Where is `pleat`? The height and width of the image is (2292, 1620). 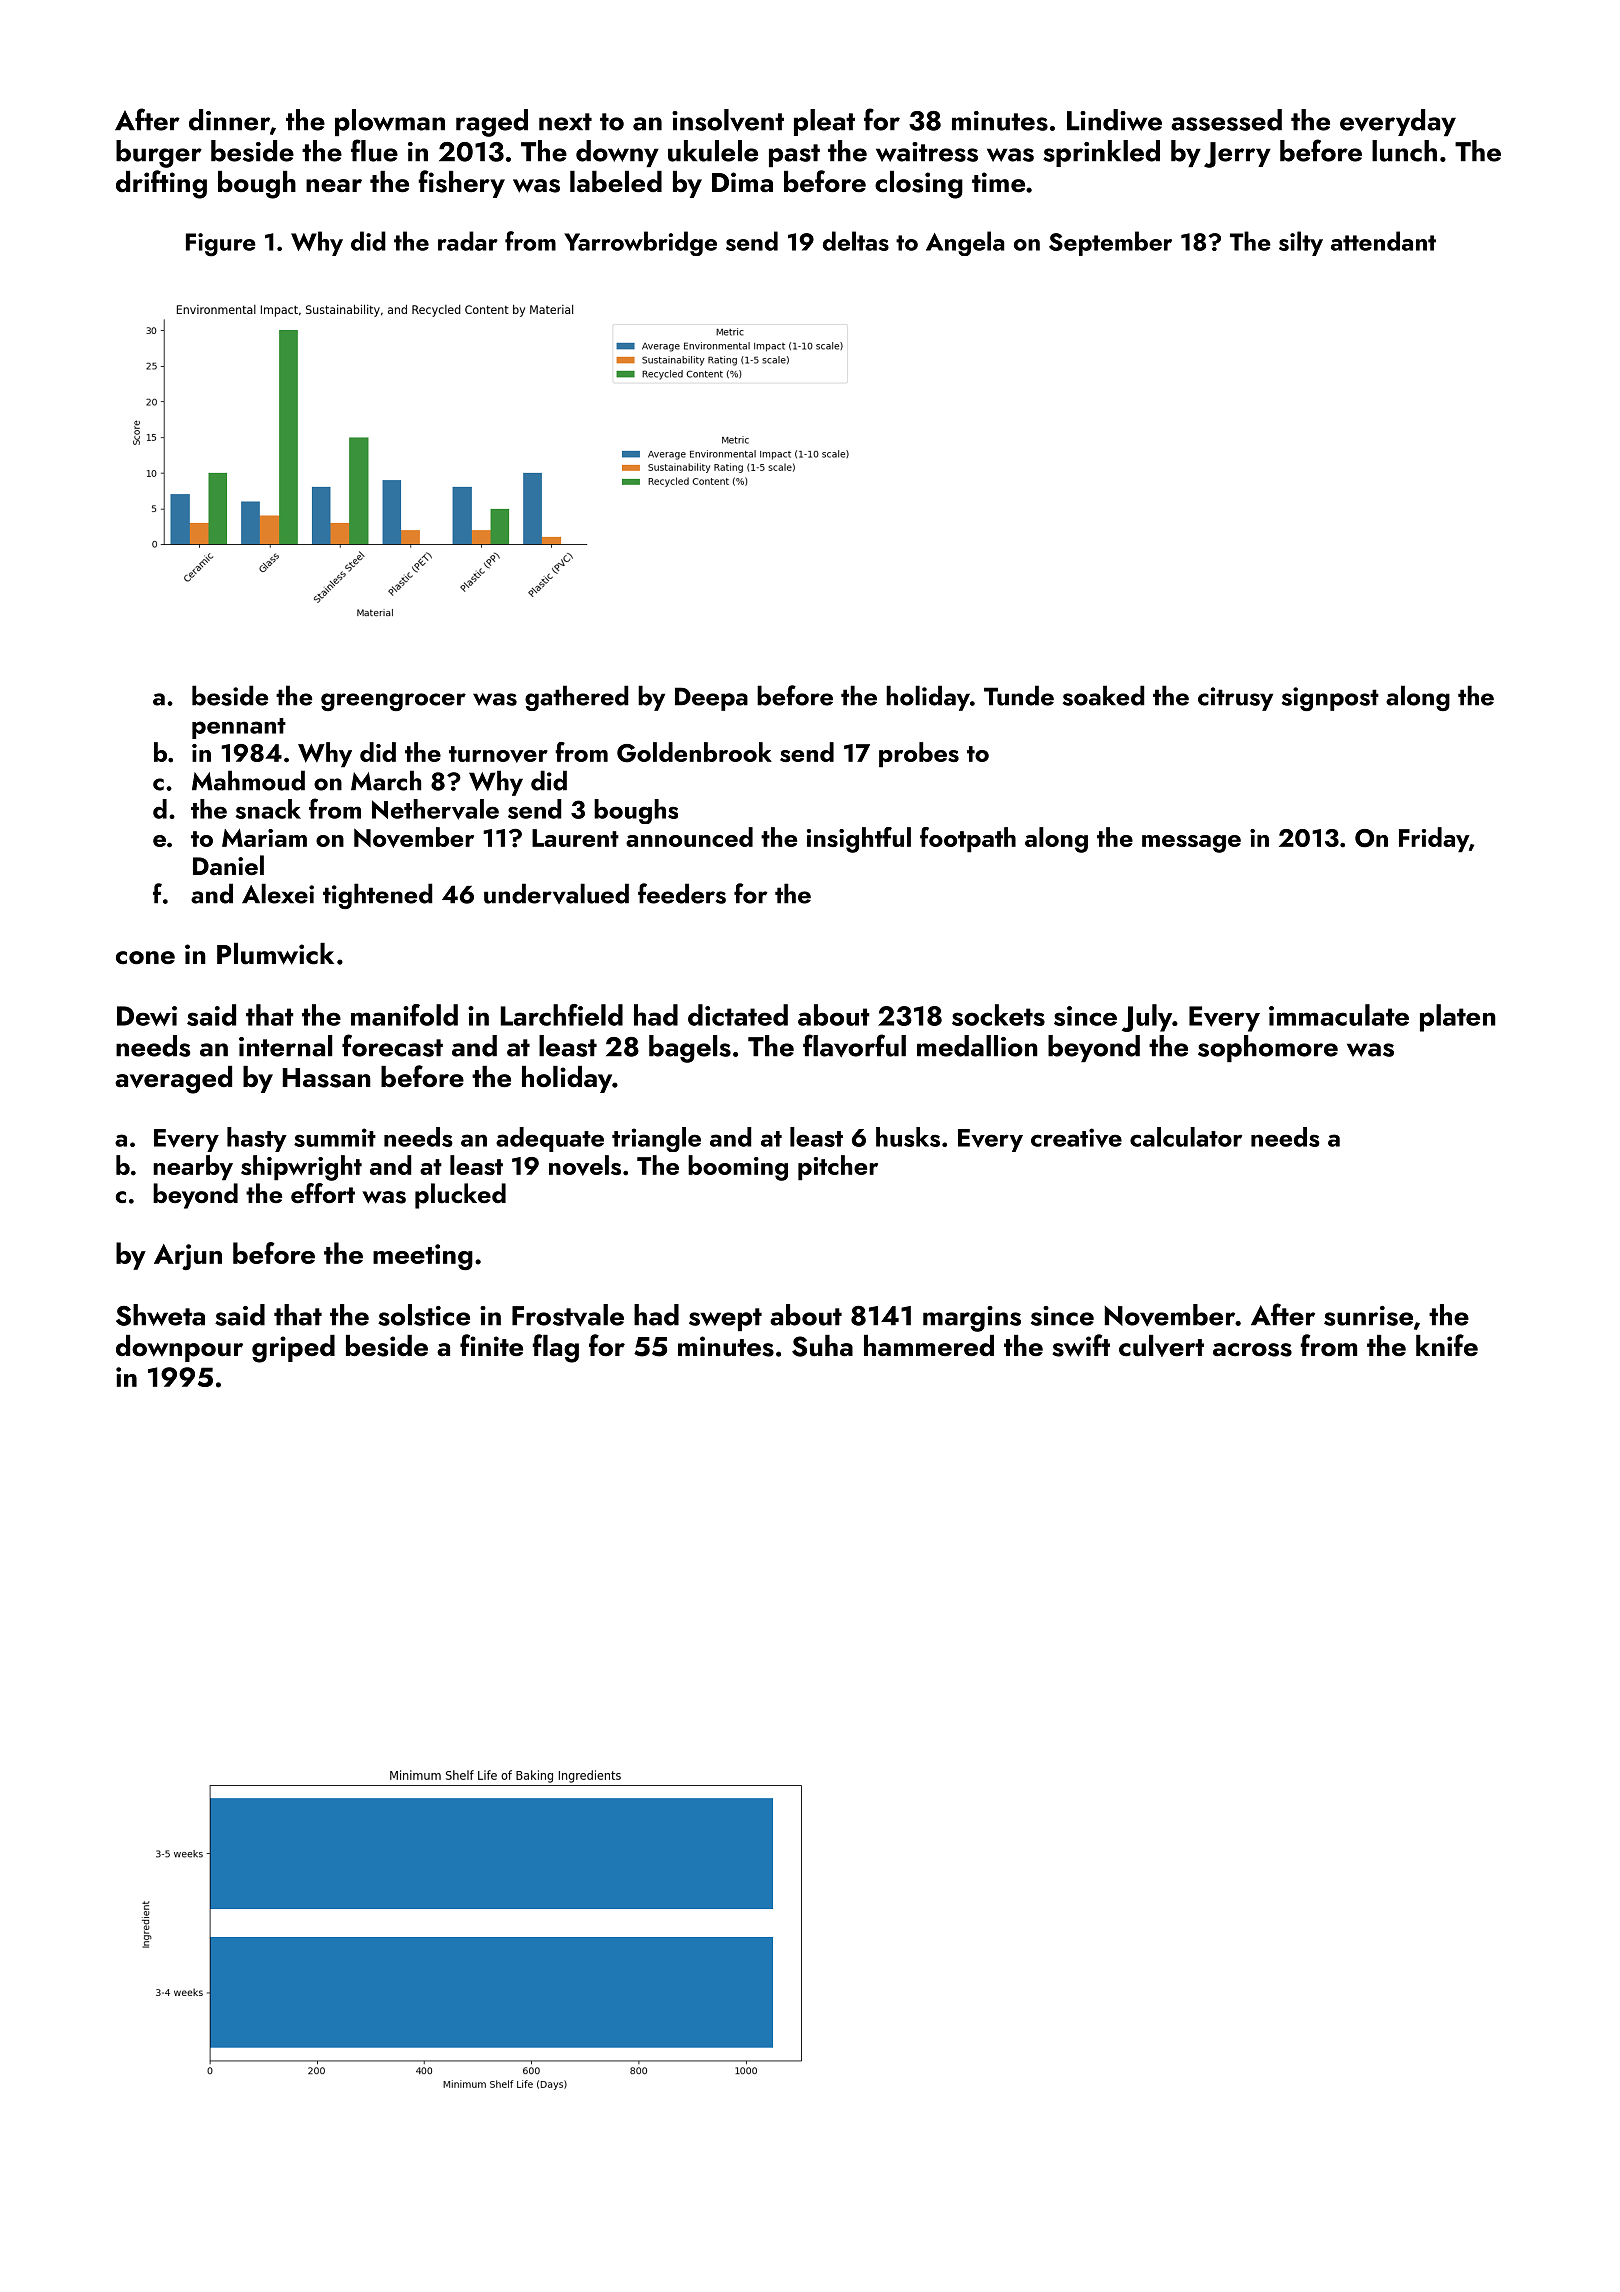 pleat is located at coordinates (824, 122).
